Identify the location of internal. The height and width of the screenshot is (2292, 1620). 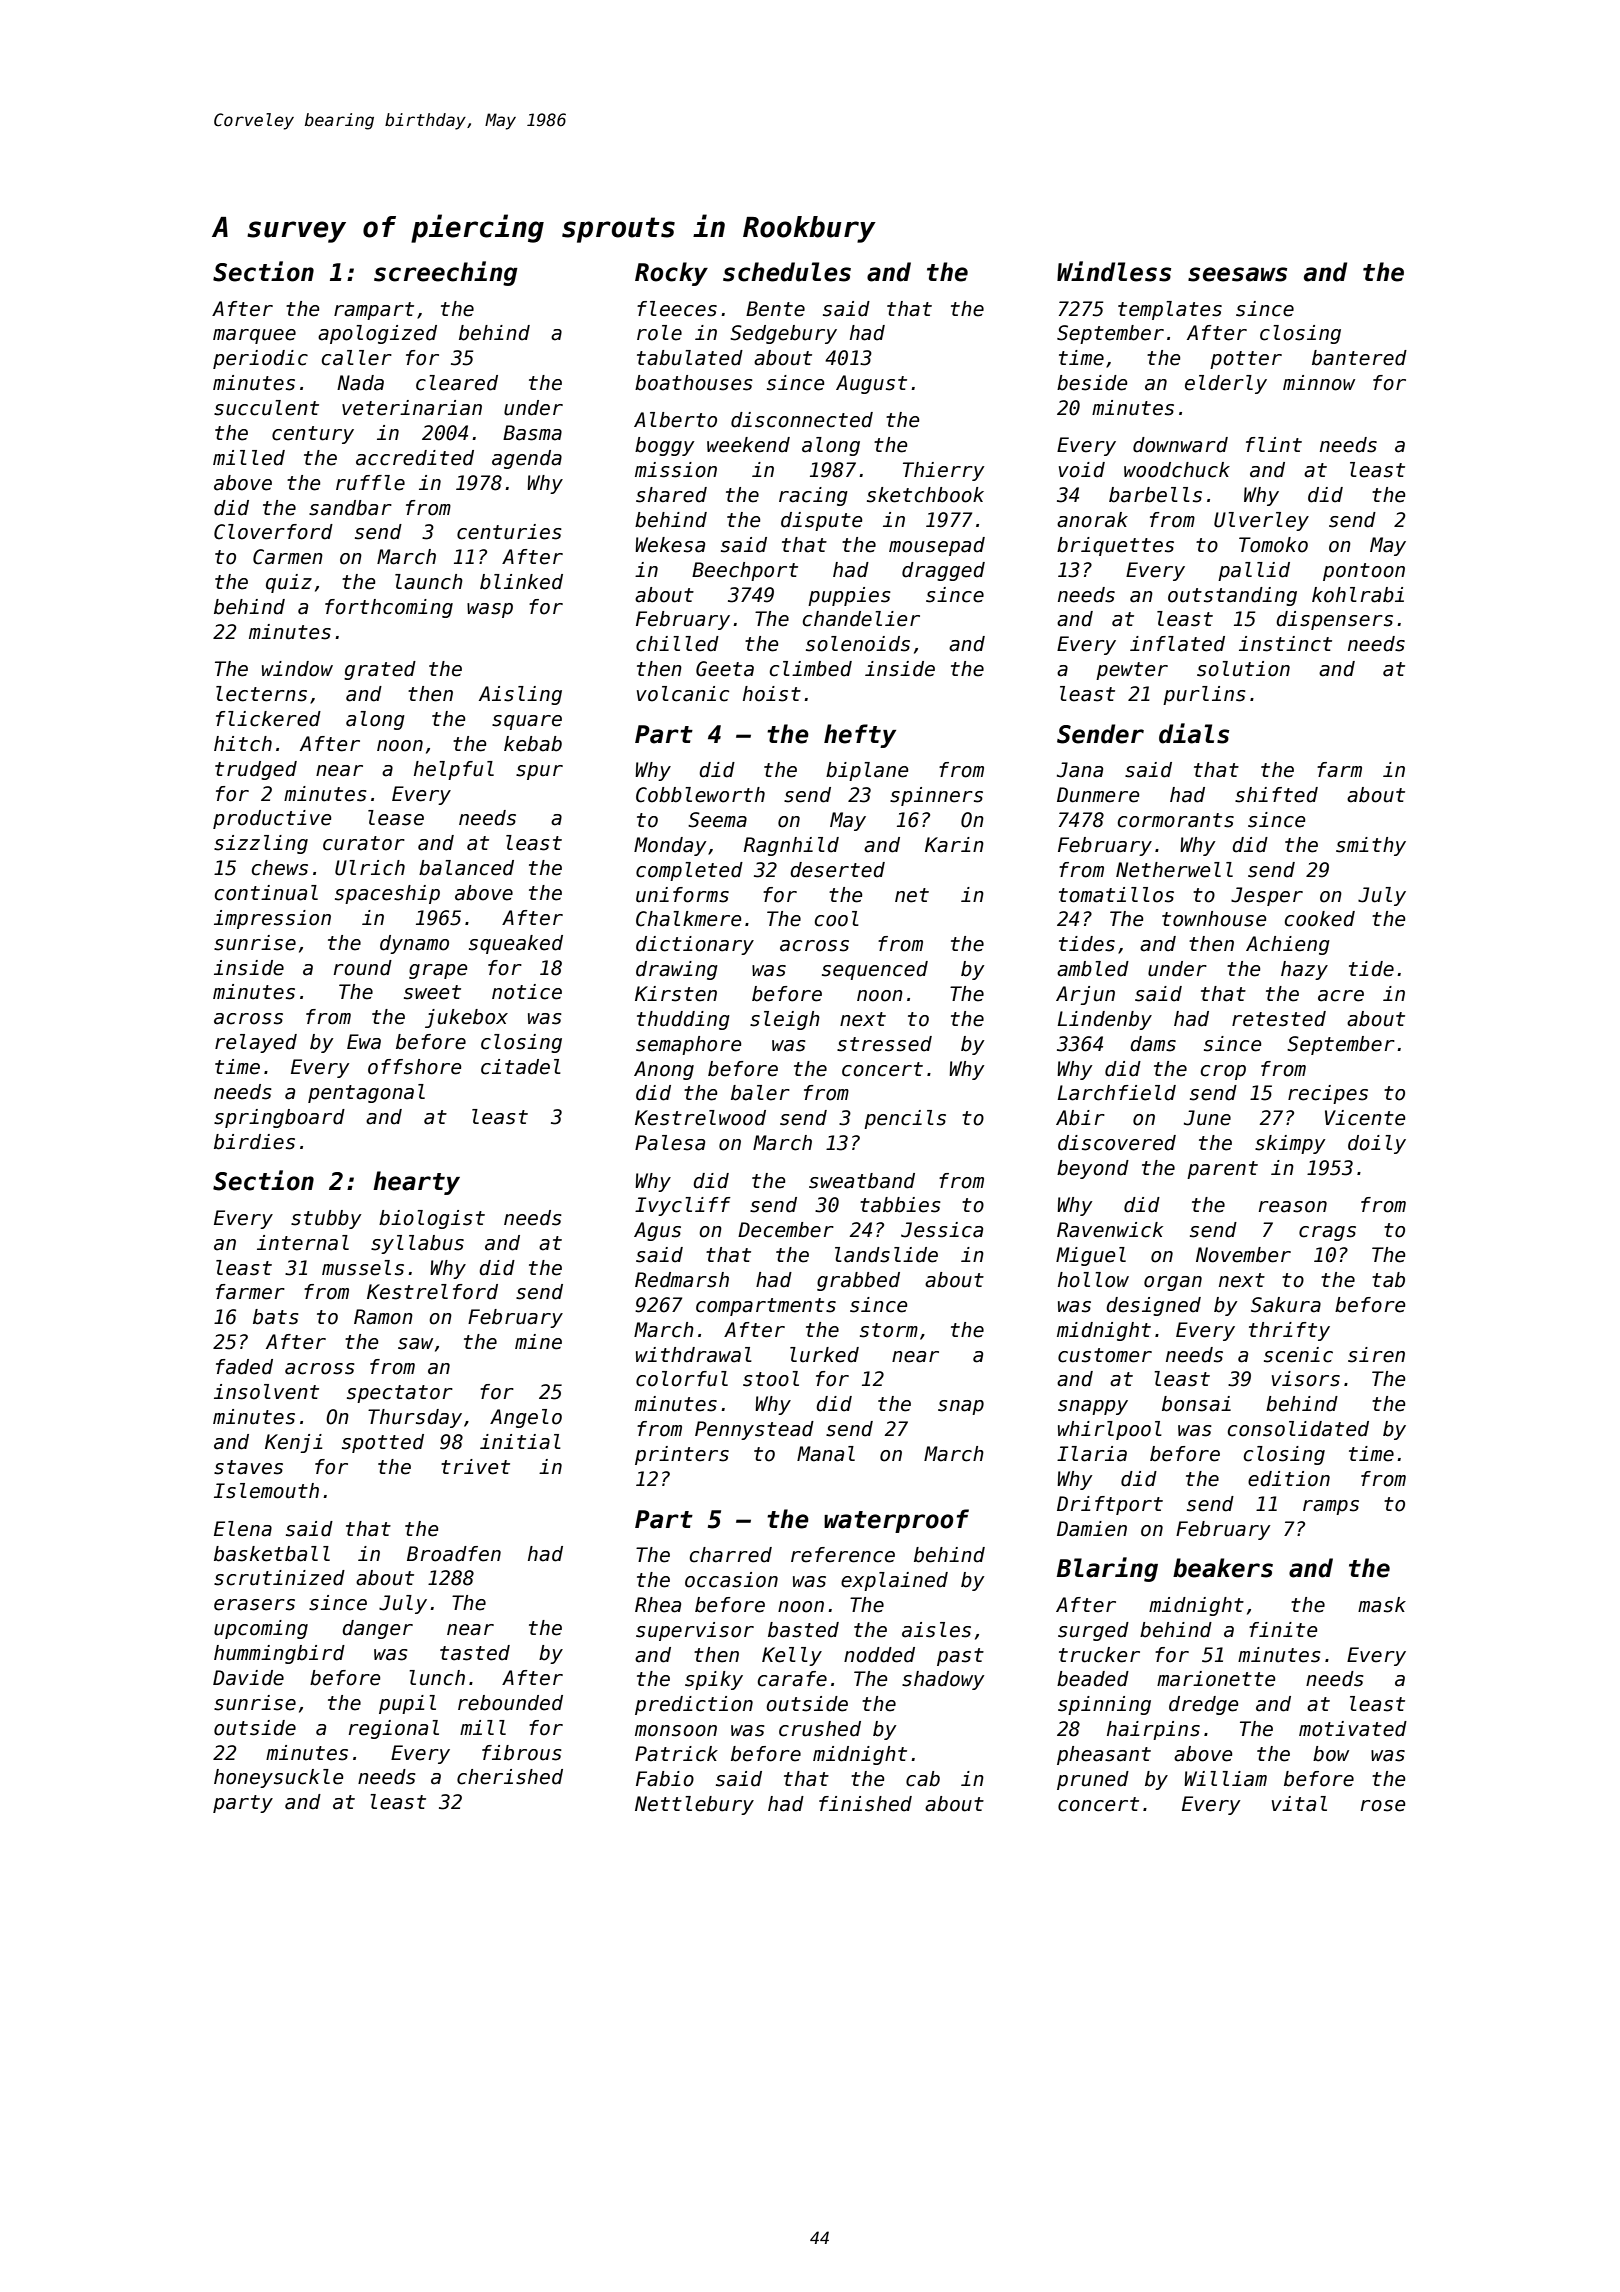
(303, 1243).
